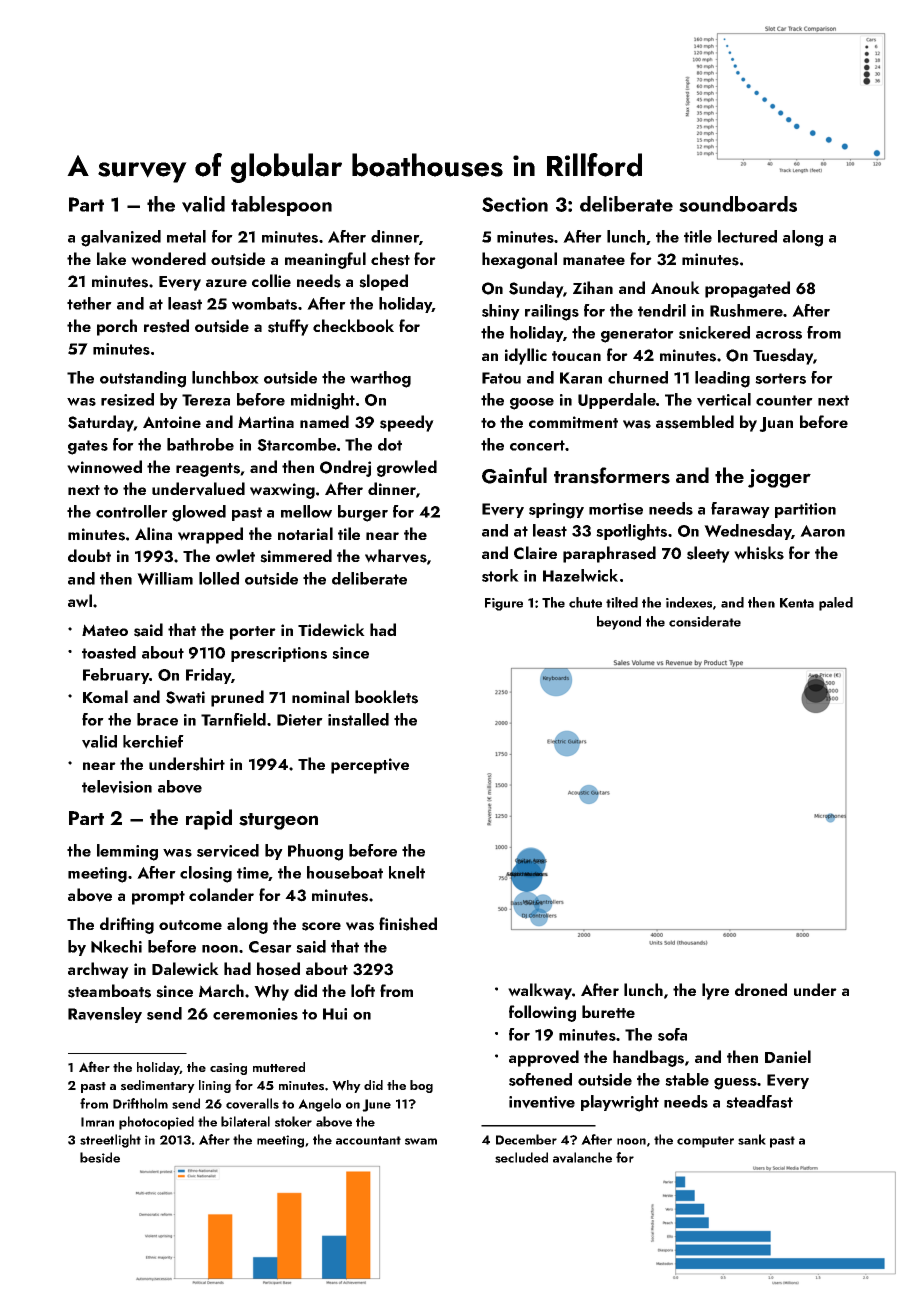 Image resolution: width=924 pixels, height=1311 pixels. What do you see at coordinates (386, 697) in the image?
I see `booklets` at bounding box center [386, 697].
